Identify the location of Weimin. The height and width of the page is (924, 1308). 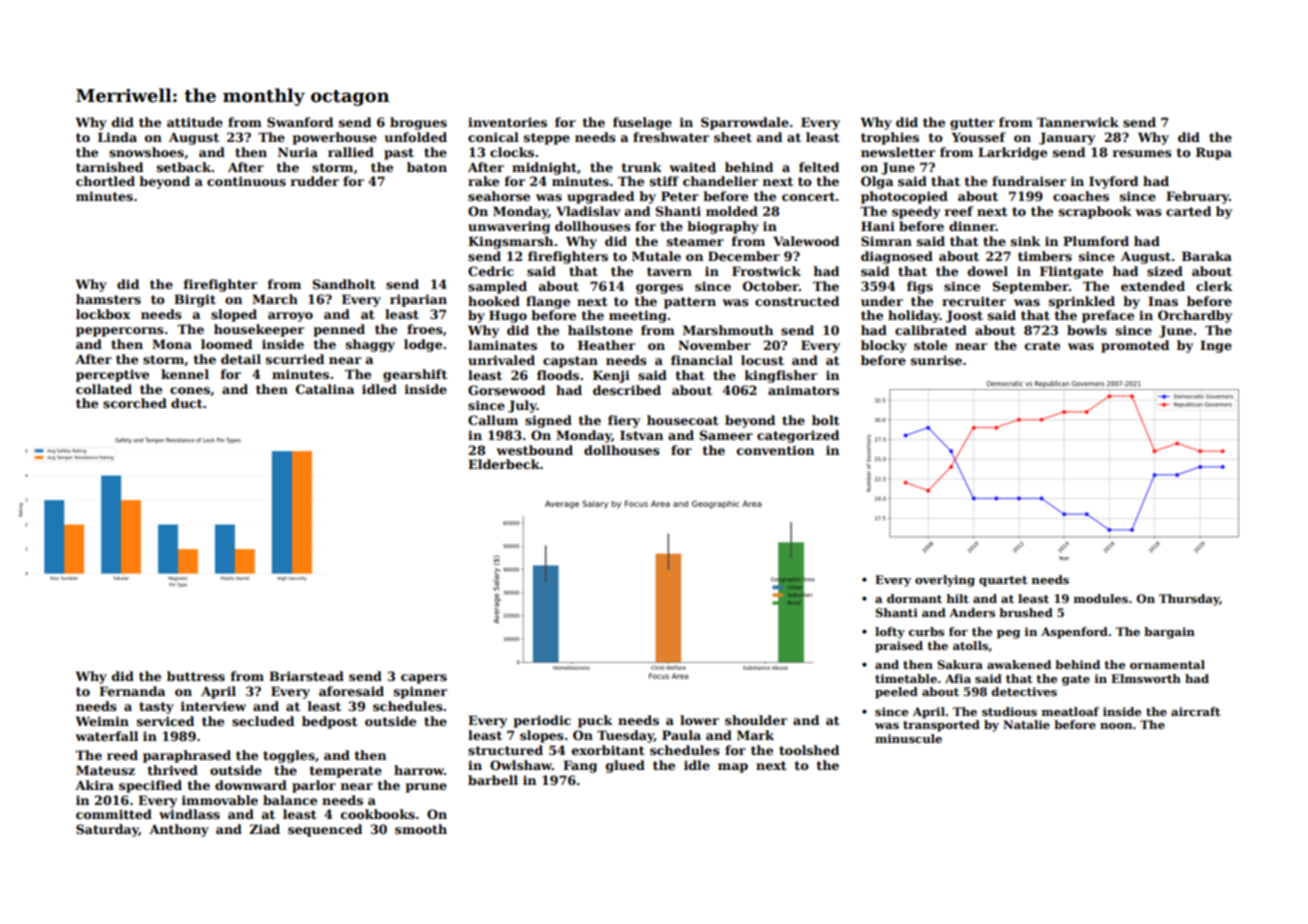
(102, 721).
